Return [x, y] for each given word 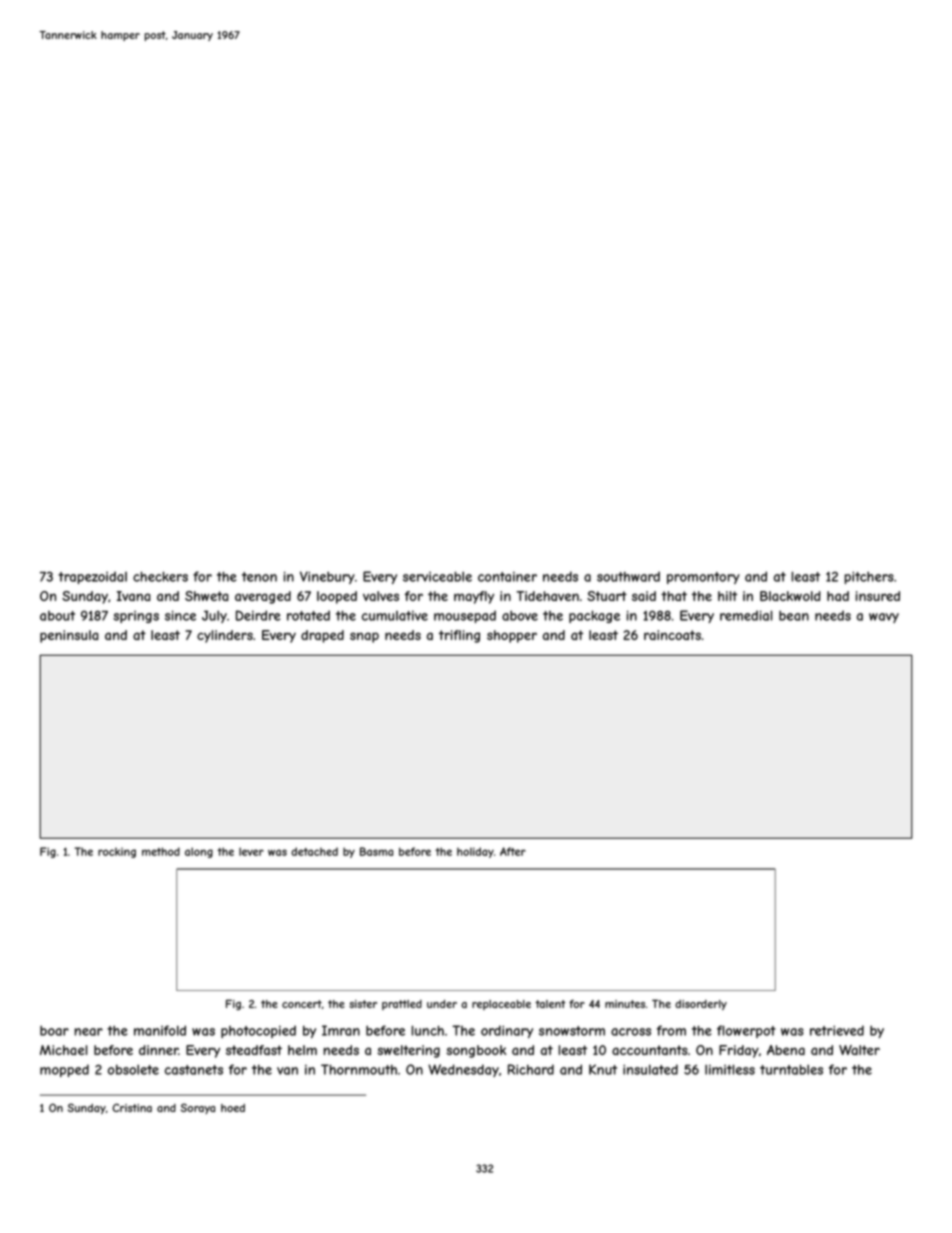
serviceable [437, 576]
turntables [791, 1069]
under [442, 1004]
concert [302, 1004]
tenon [259, 577]
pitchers [869, 577]
